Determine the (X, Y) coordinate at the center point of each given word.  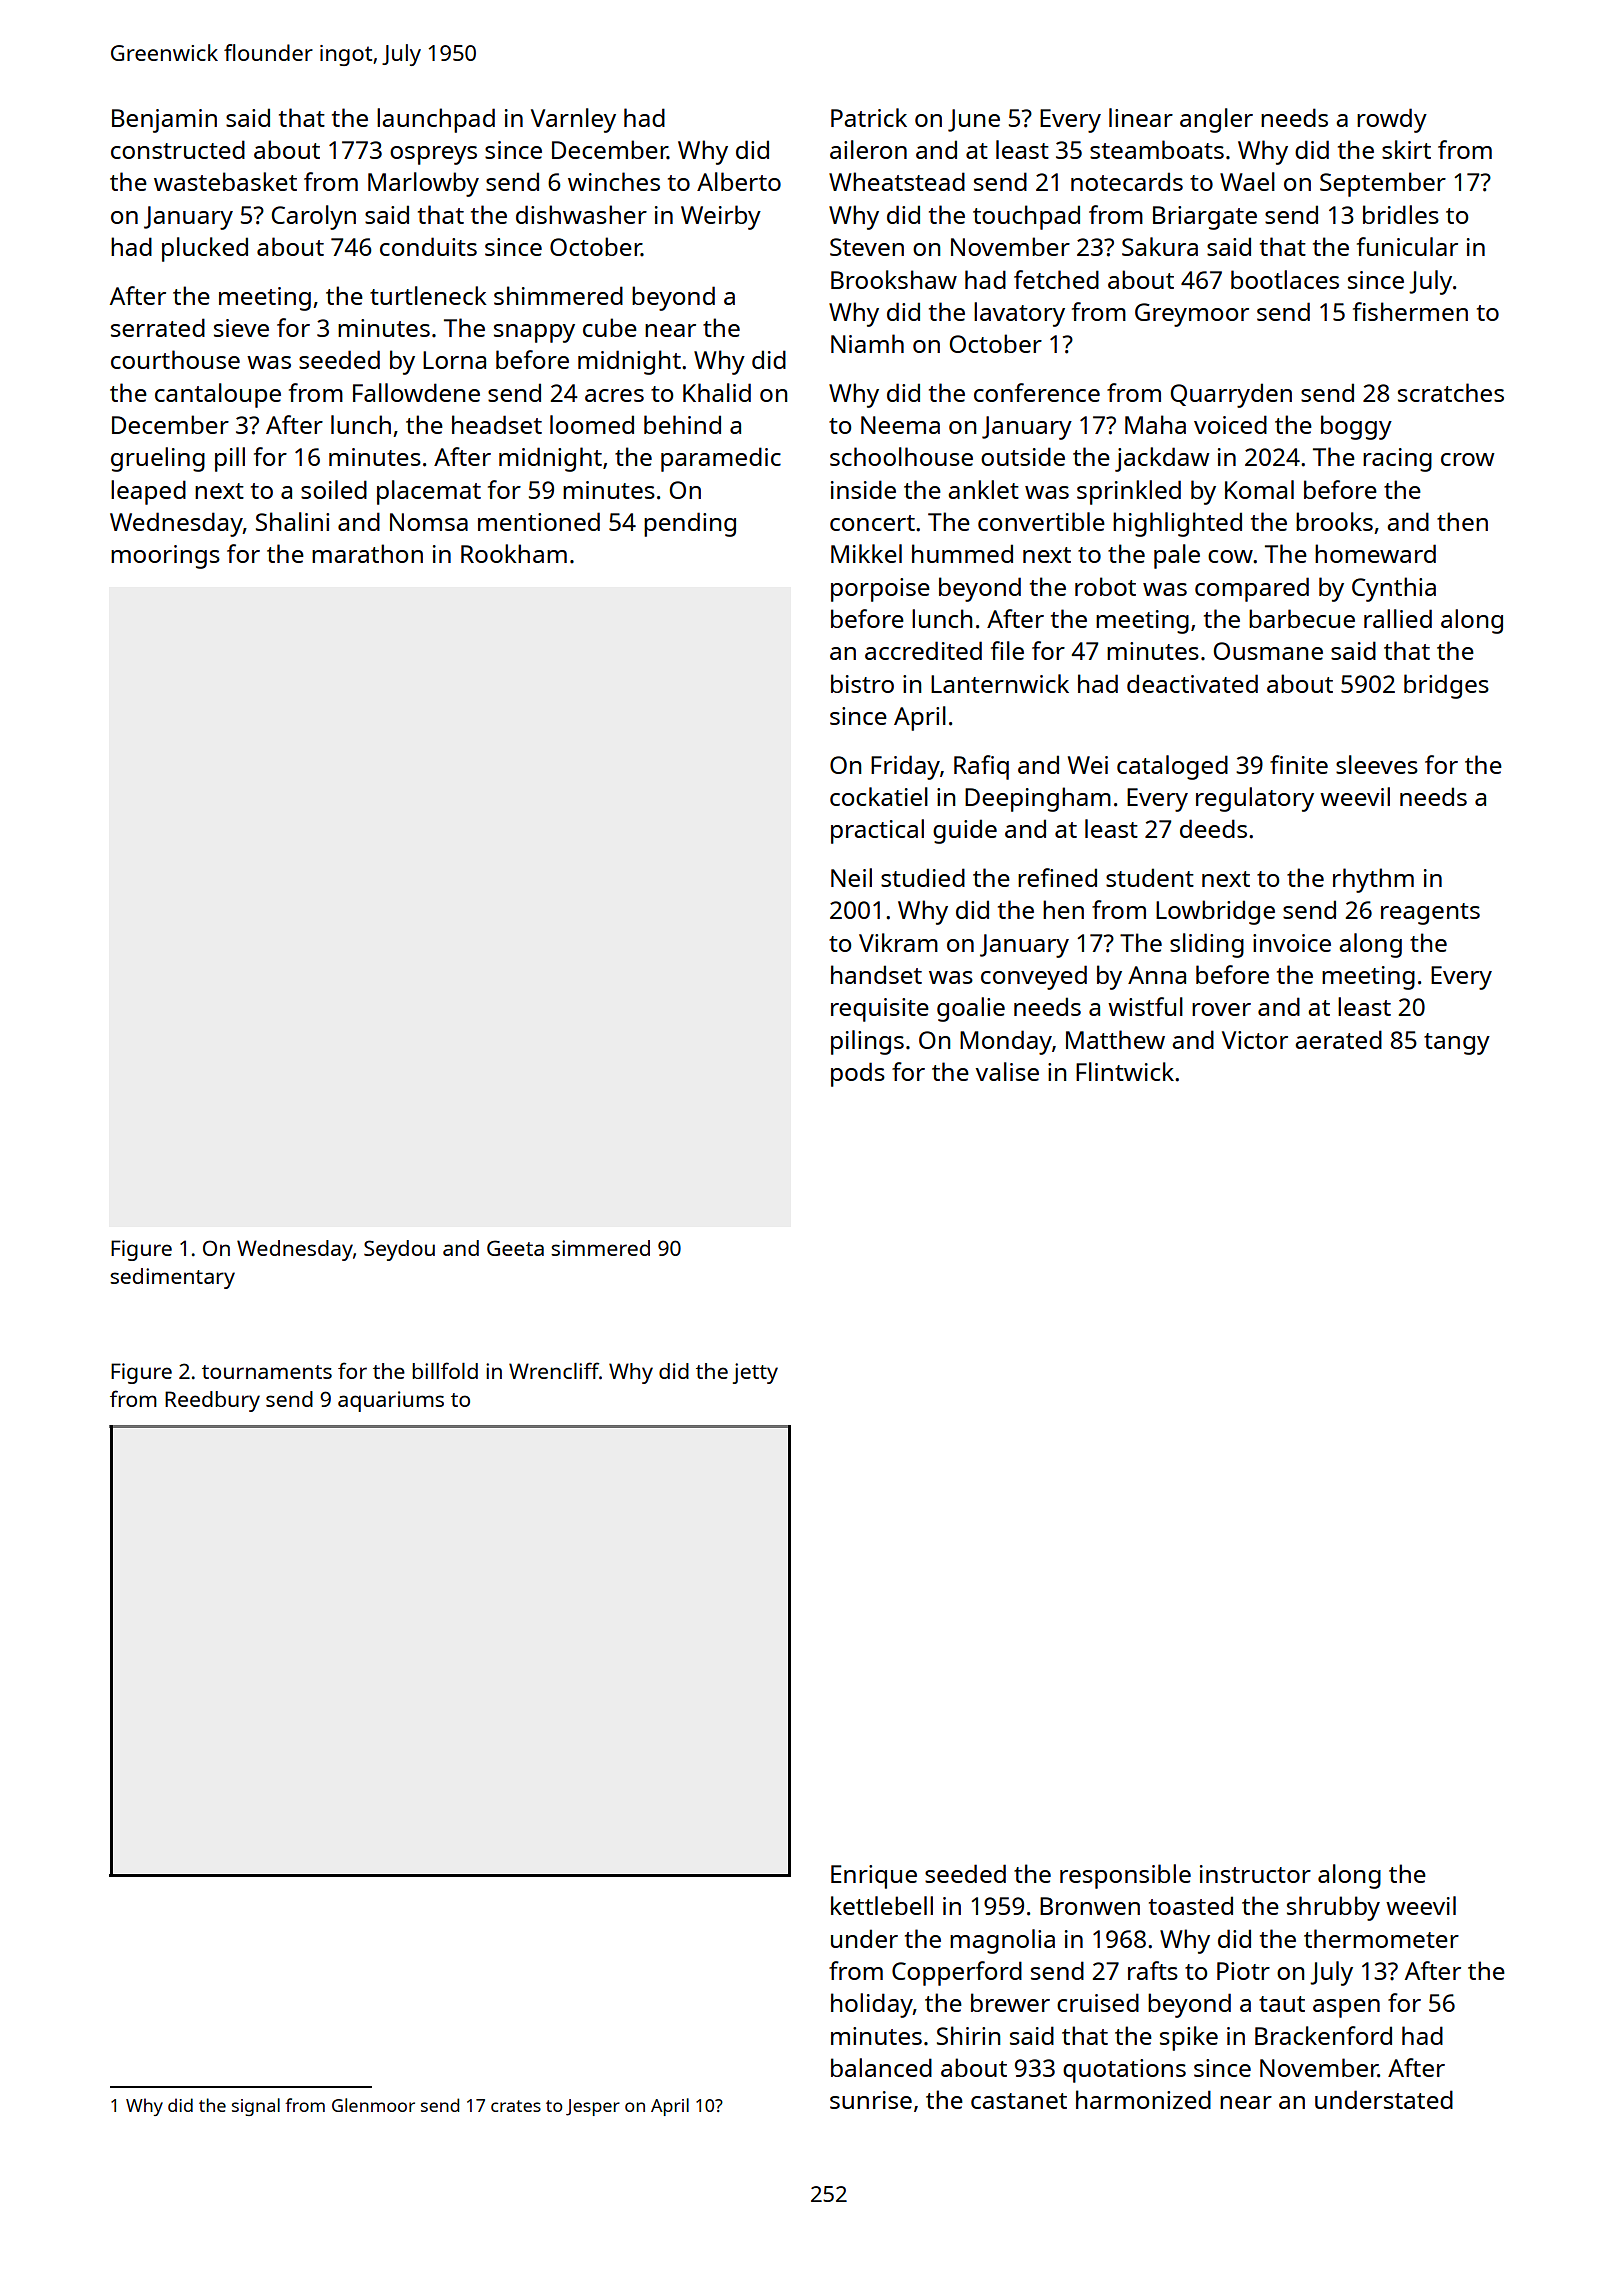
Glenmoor (373, 2105)
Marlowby (423, 184)
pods (858, 1074)
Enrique (874, 1877)
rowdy (1392, 120)
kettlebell (882, 1905)
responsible (1125, 1876)
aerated (1338, 1039)
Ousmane (1268, 651)
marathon (367, 553)
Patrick (869, 117)
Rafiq (981, 767)
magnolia (1002, 1941)
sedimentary (172, 1278)
